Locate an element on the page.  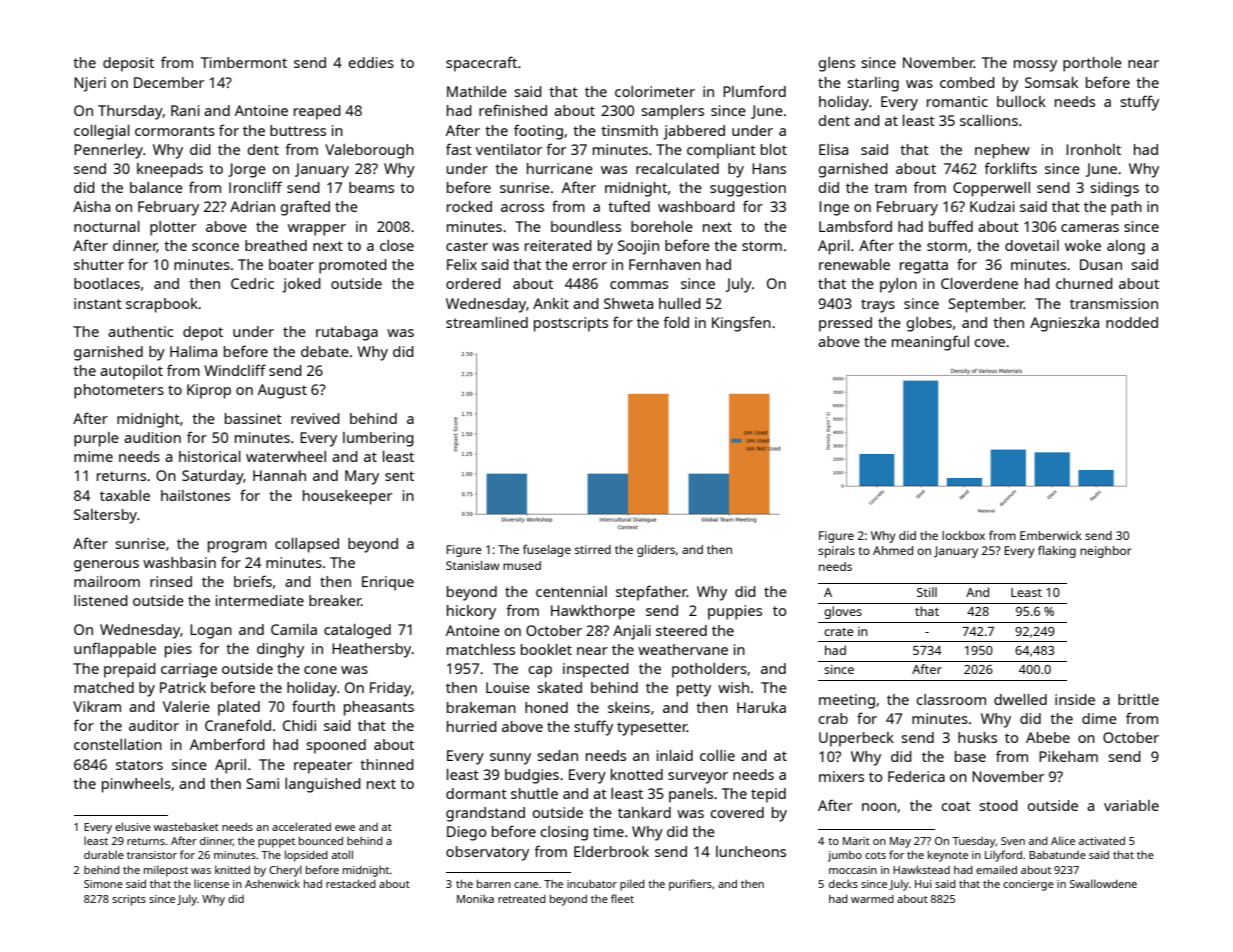
debate is located at coordinates (325, 351).
